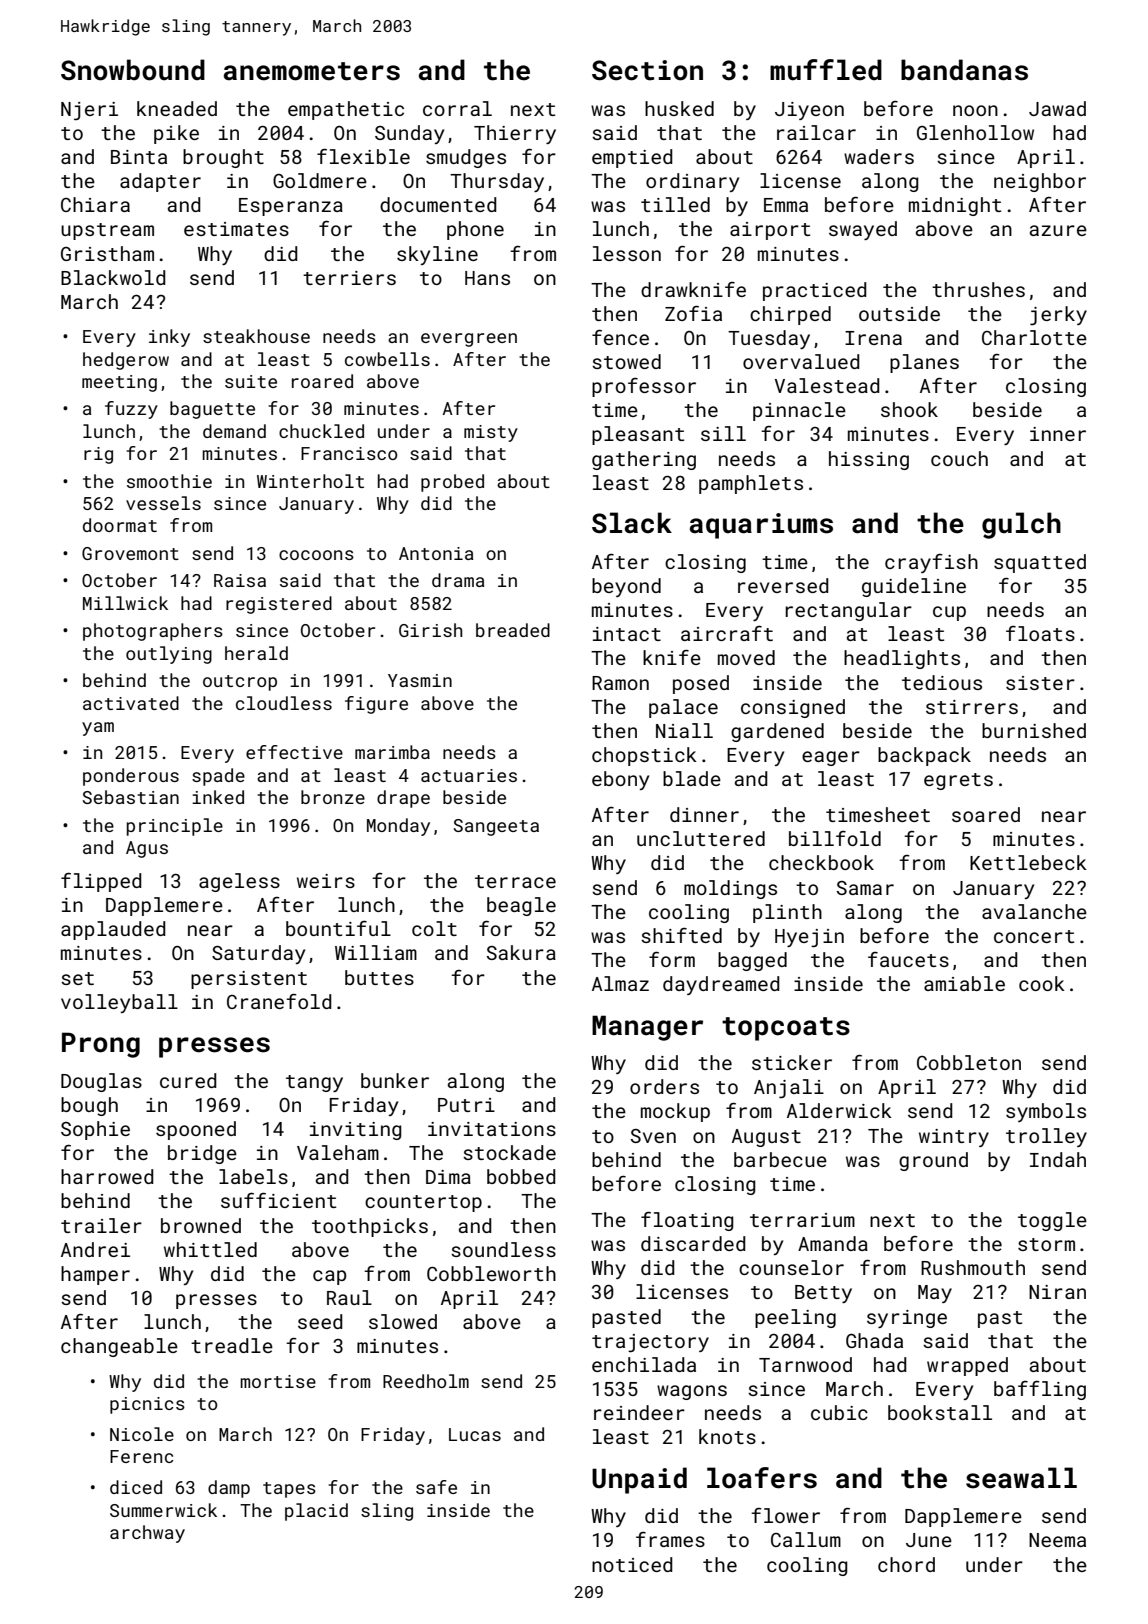  I want to click on Winterholt, so click(310, 481).
